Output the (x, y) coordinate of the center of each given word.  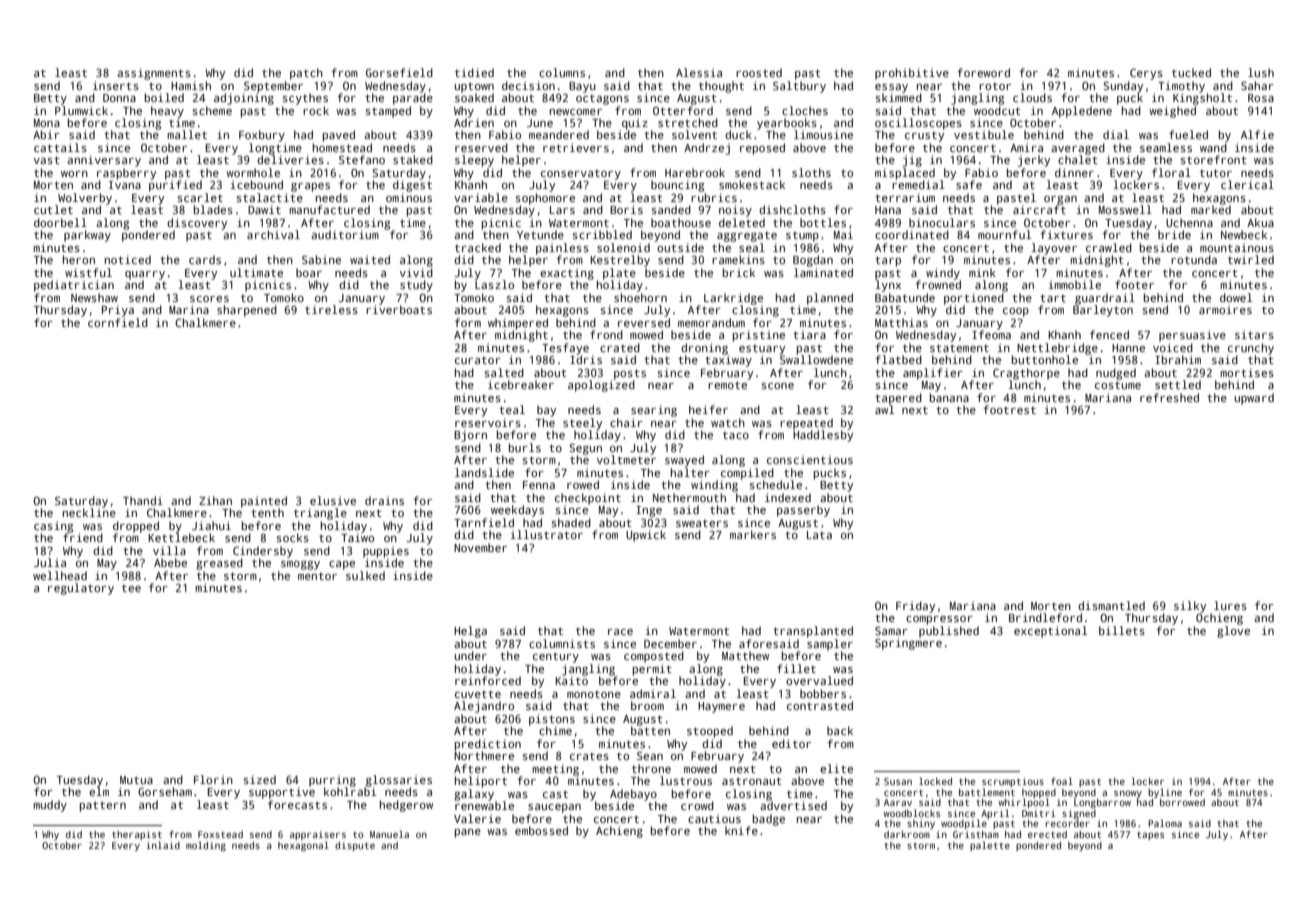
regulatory (81, 589)
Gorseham (165, 791)
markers (753, 534)
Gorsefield (399, 72)
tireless (331, 309)
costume (1118, 385)
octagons (602, 99)
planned (830, 299)
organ (1060, 200)
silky (1190, 607)
